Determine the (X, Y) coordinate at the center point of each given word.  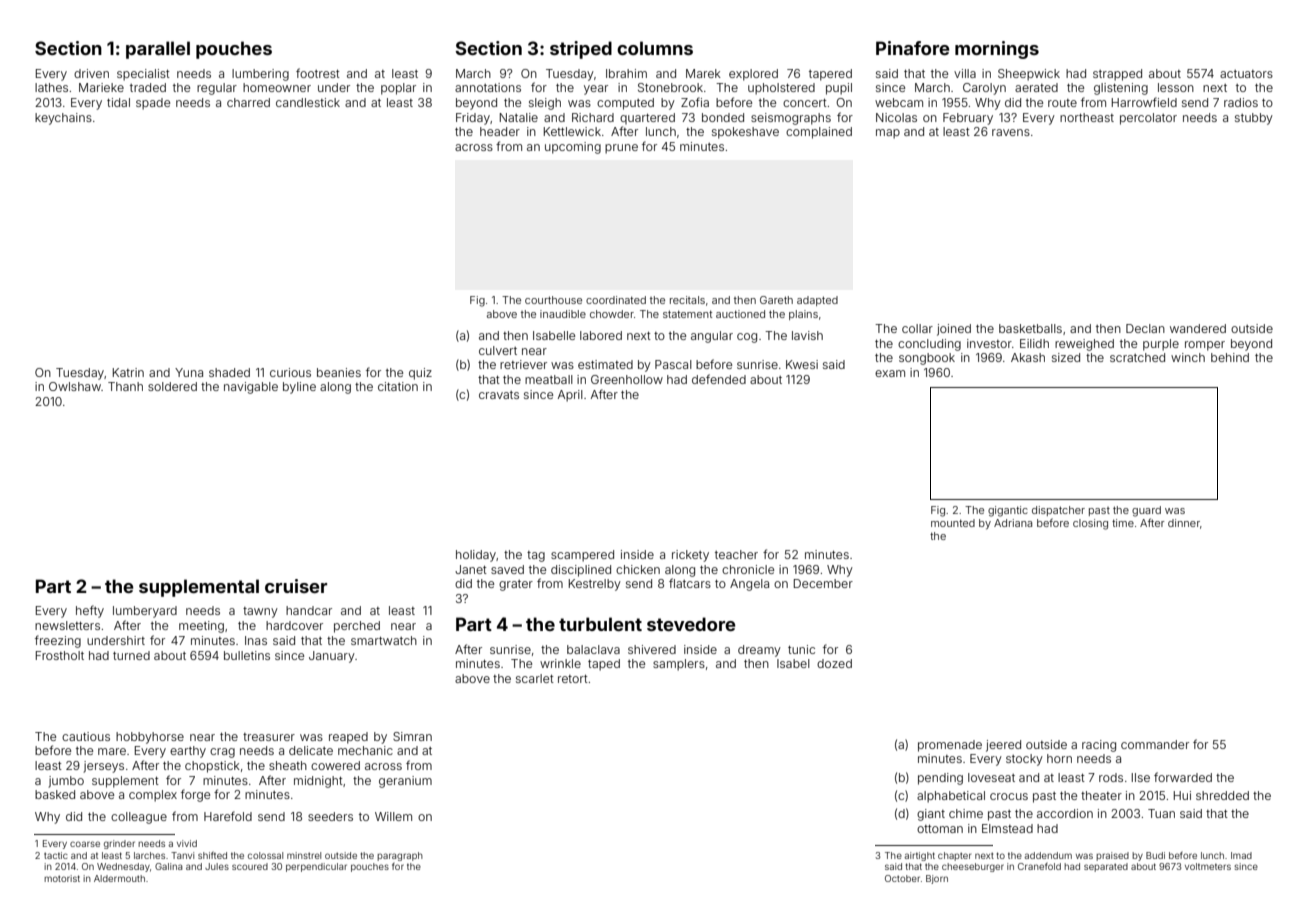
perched (357, 627)
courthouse (553, 300)
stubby (1254, 119)
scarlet (535, 678)
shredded (1222, 795)
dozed (834, 663)
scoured (250, 866)
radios (1241, 102)
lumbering (260, 75)
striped (581, 50)
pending (940, 779)
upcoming (573, 148)
